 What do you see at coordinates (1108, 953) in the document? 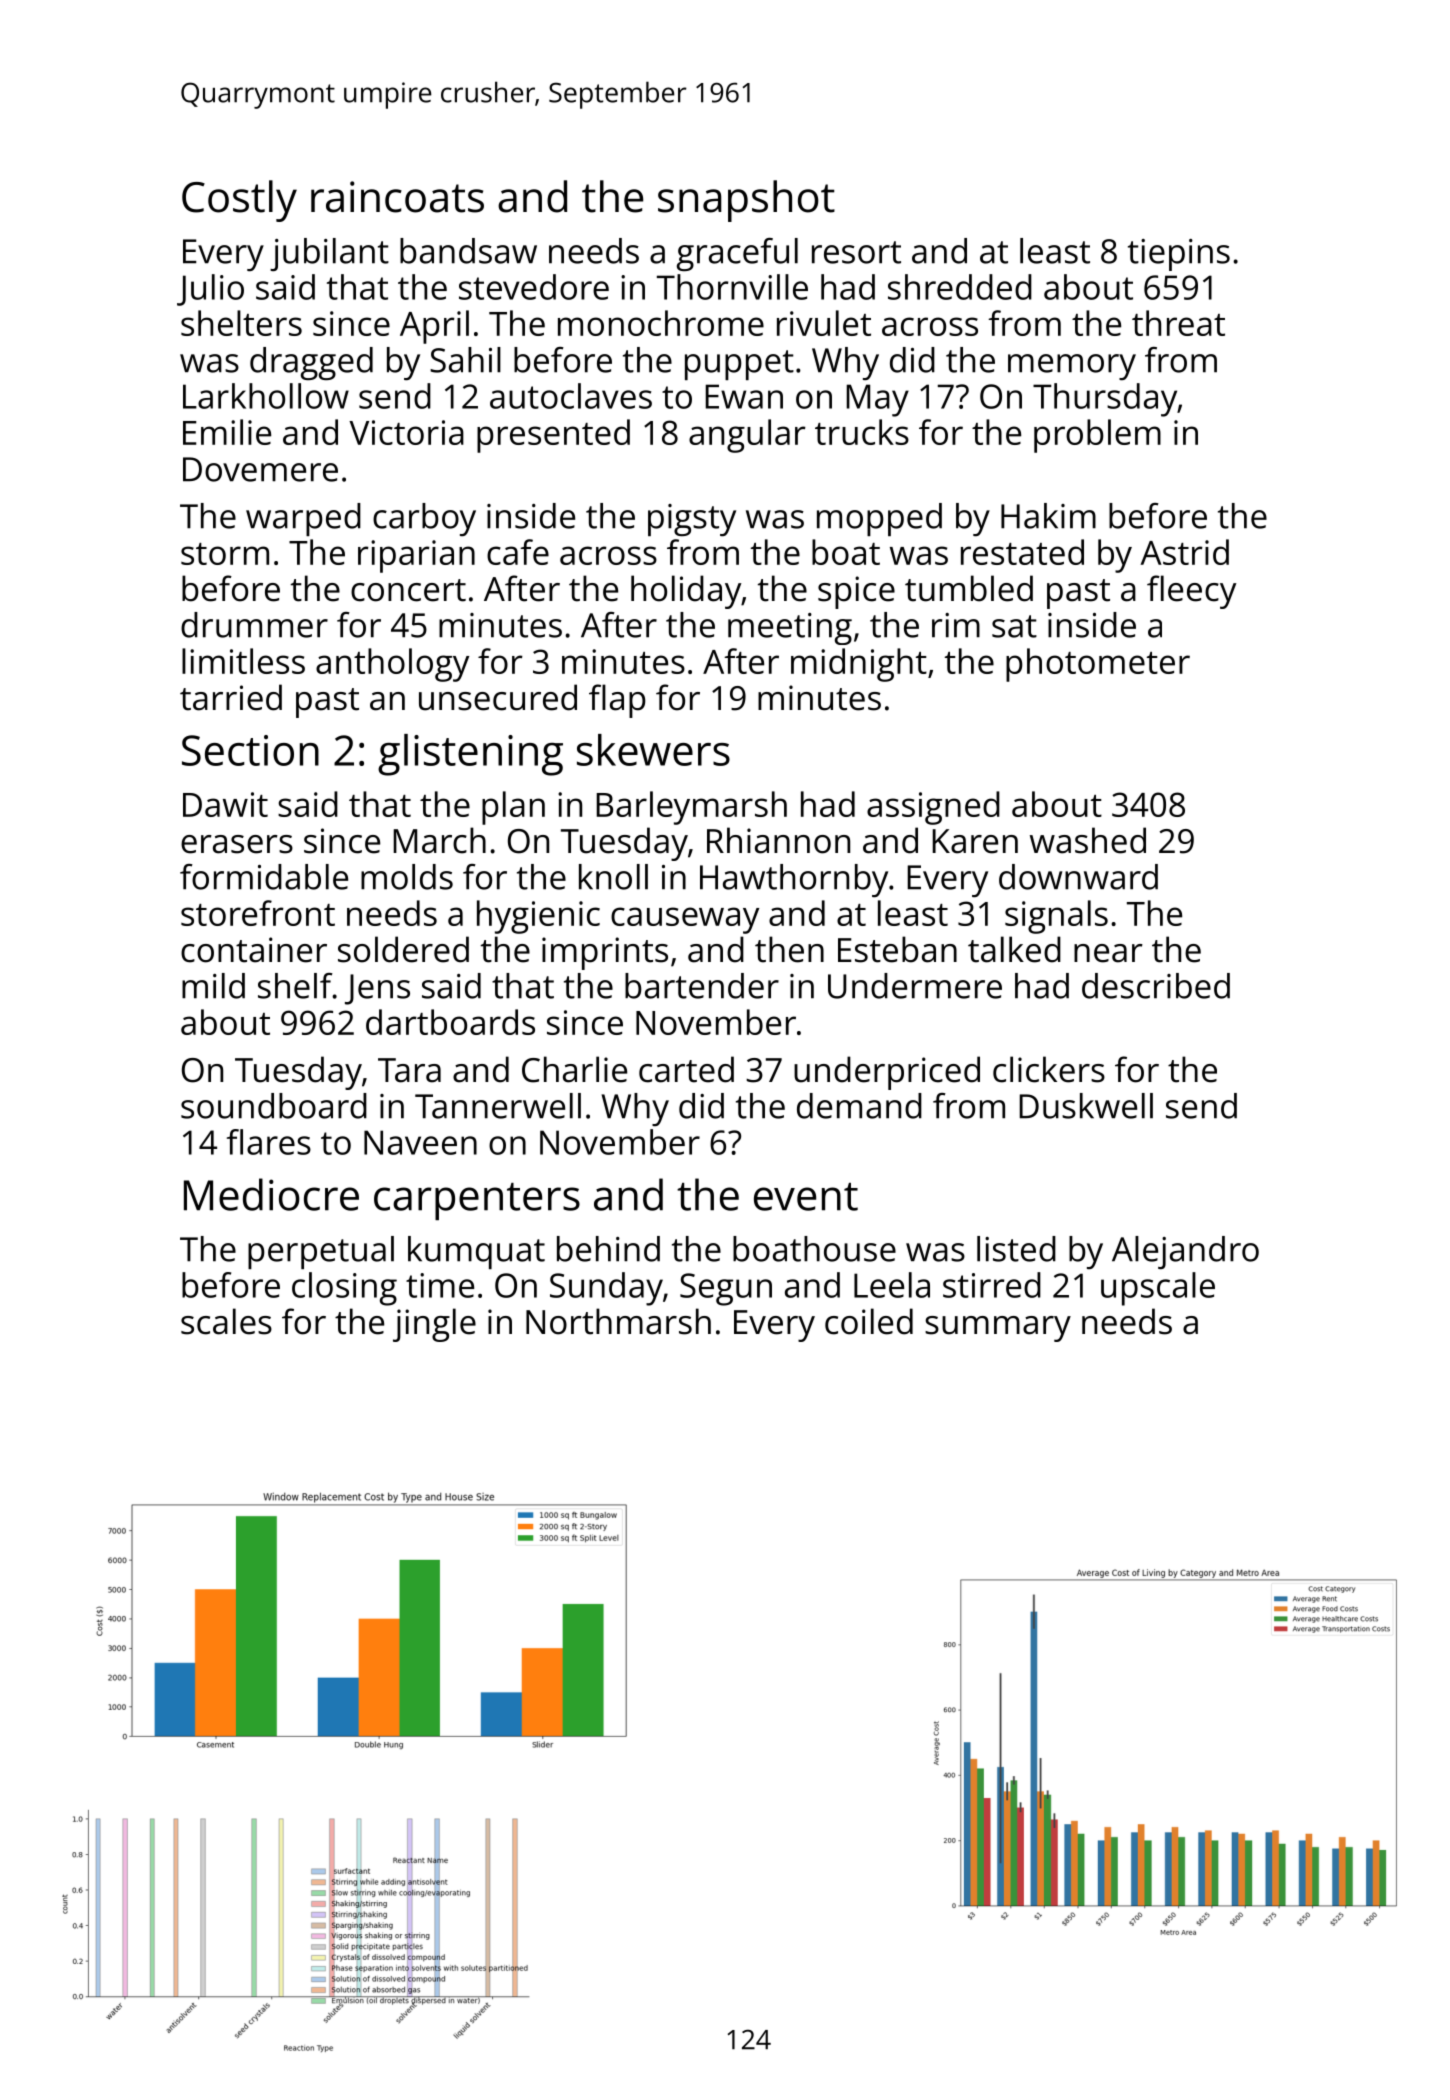
I see `near` at bounding box center [1108, 953].
